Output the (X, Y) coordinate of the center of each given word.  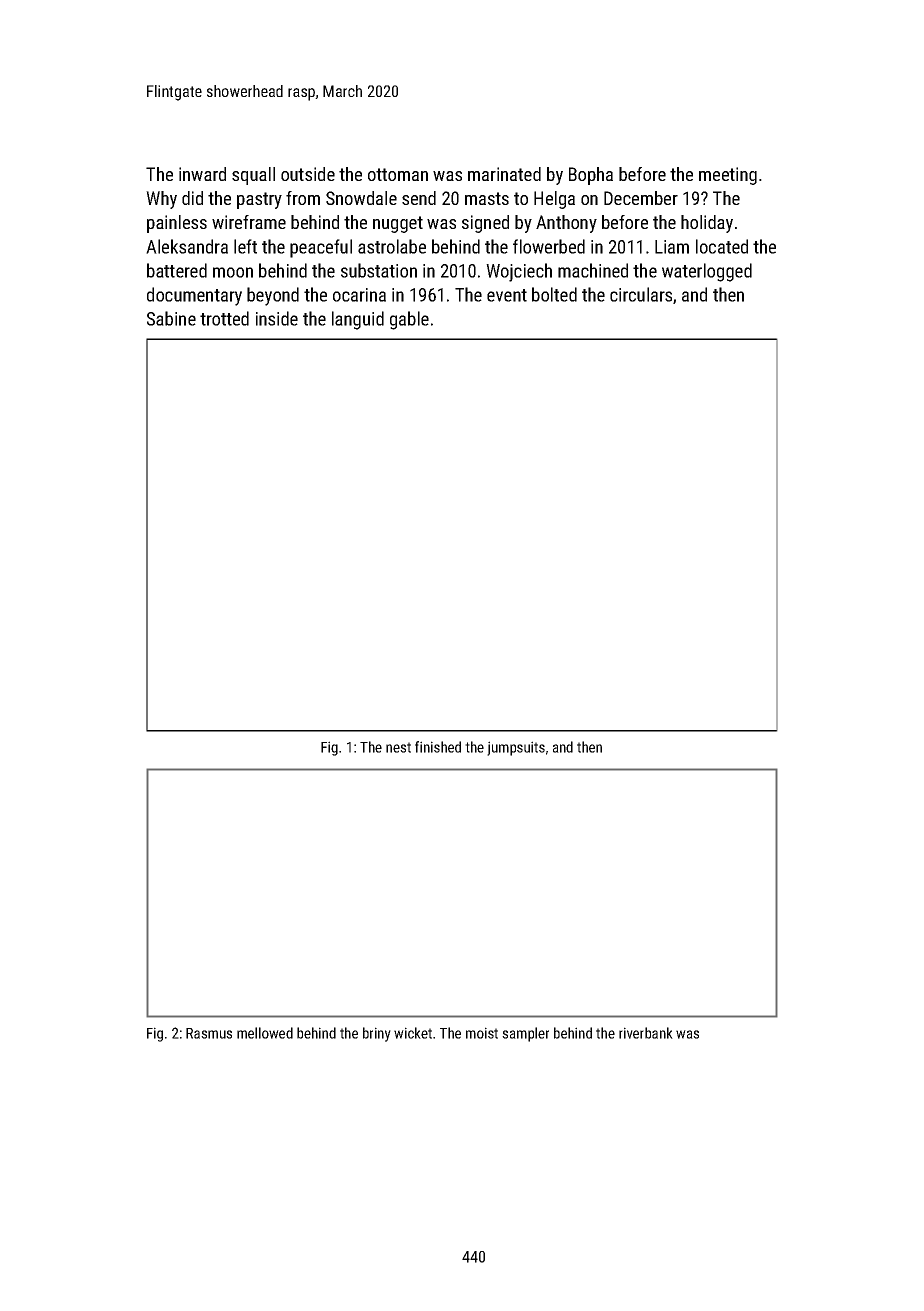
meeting (728, 176)
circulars (641, 294)
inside (277, 318)
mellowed (265, 1033)
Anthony (566, 224)
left (245, 246)
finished (438, 747)
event (507, 295)
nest (398, 747)
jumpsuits (516, 748)
